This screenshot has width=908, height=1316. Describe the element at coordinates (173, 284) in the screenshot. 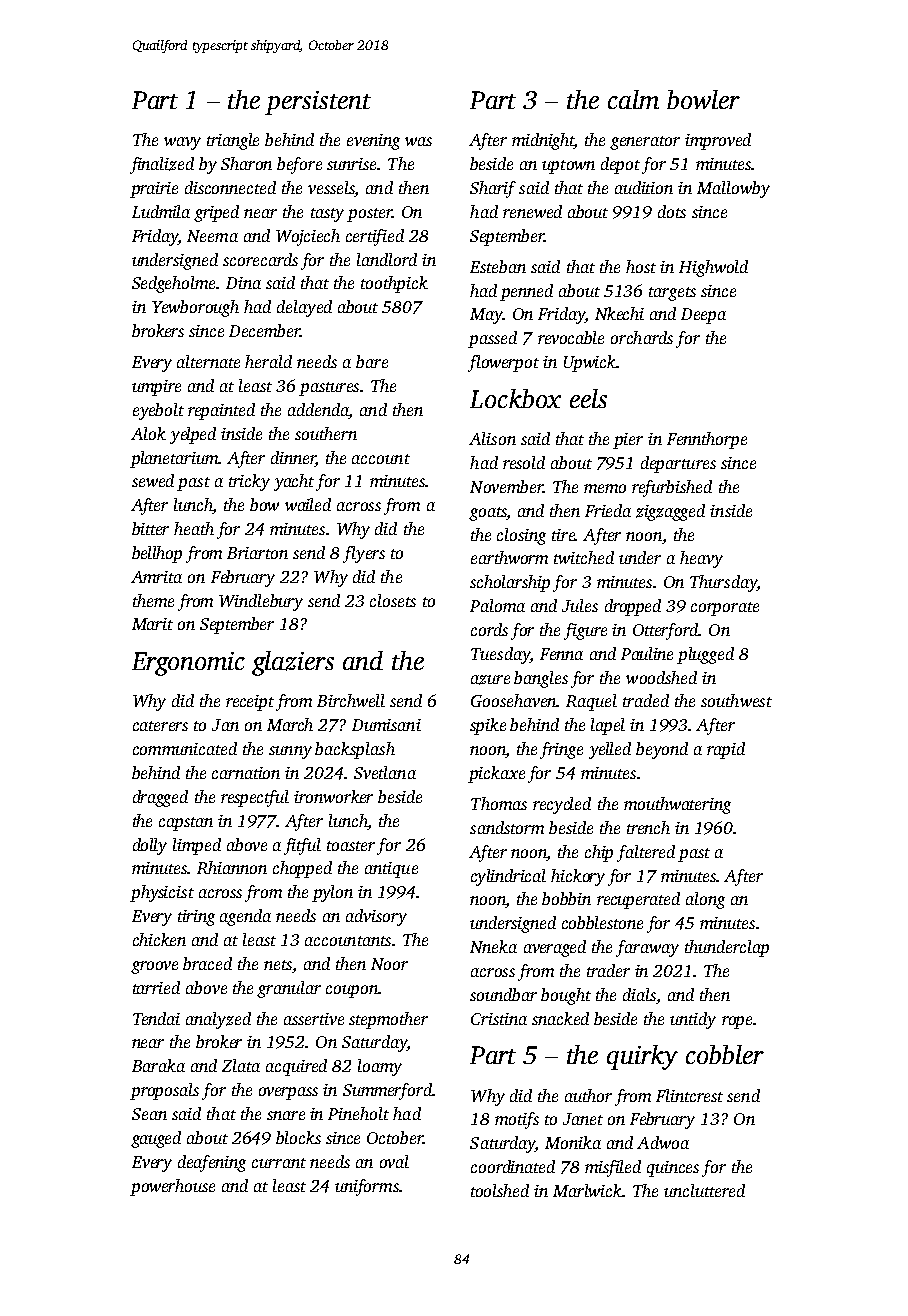

I see `Sedgeholme` at that location.
